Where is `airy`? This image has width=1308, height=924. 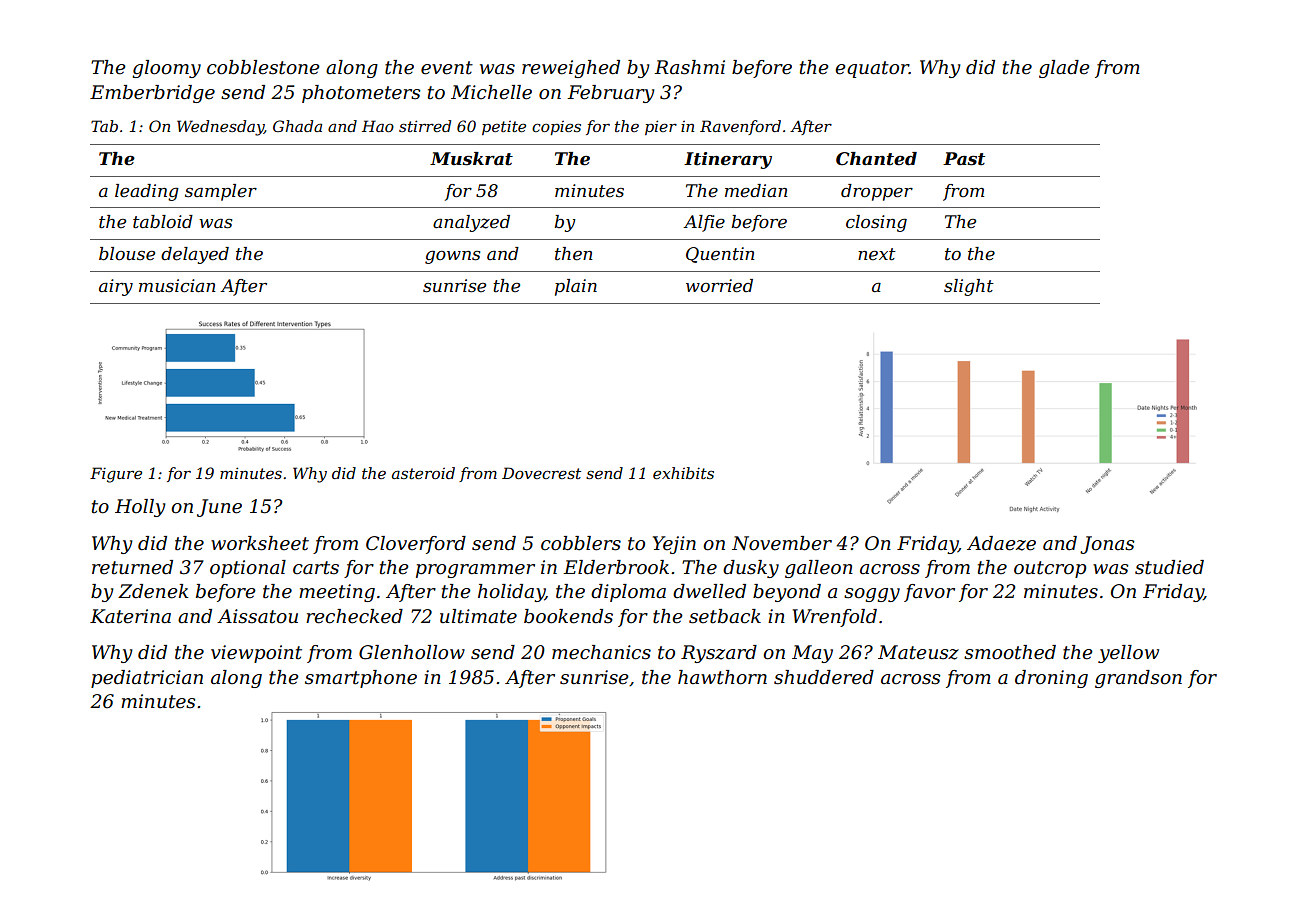 airy is located at coordinates (116, 287).
